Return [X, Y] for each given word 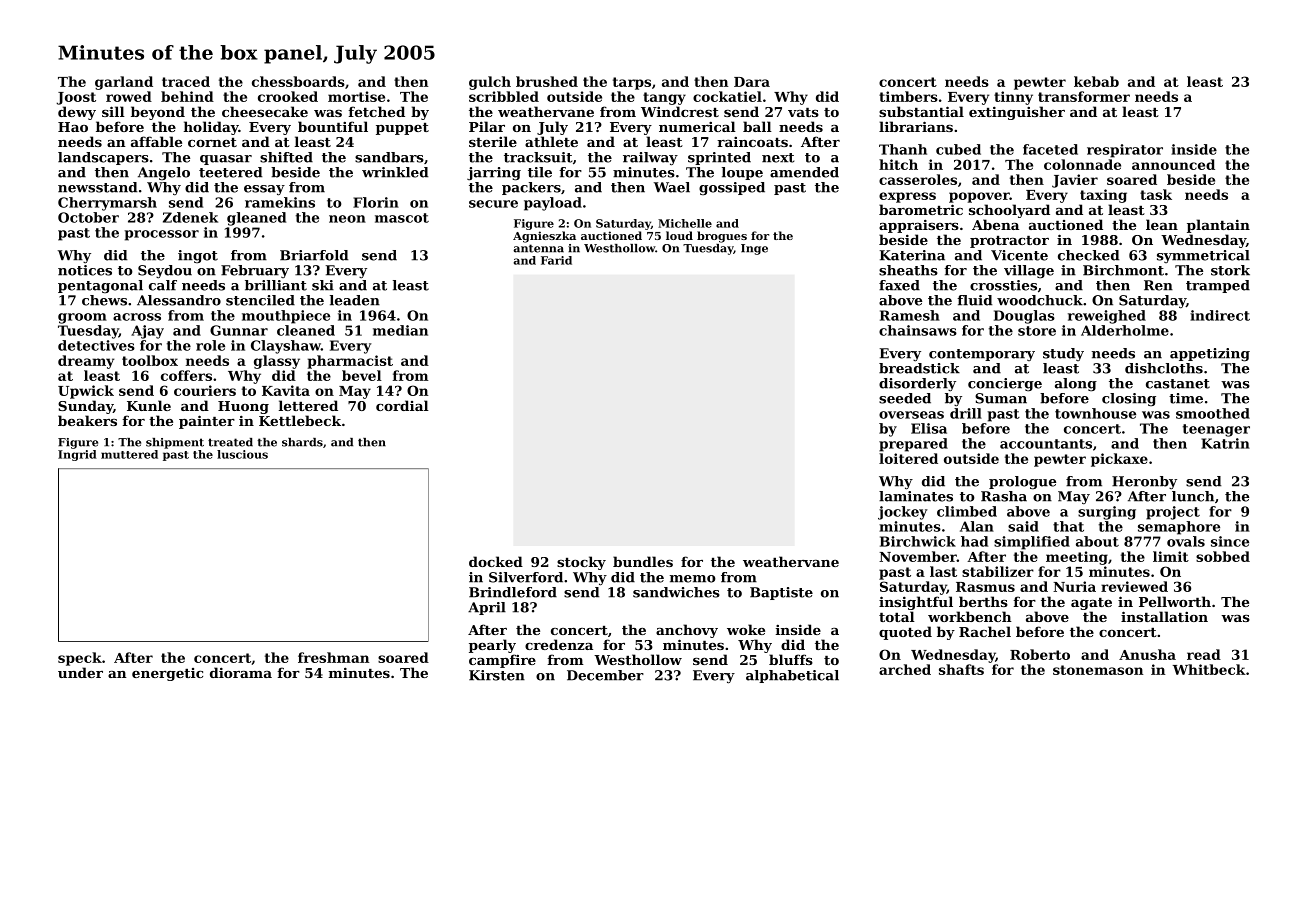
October [88, 217]
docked [496, 561]
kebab [1096, 81]
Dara [752, 82]
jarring [494, 174]
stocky [581, 563]
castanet [1178, 384]
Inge [754, 249]
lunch [1193, 496]
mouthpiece [286, 317]
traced [186, 81]
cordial [402, 405]
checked [1088, 255]
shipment [175, 443]
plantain [1218, 226]
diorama [241, 672]
